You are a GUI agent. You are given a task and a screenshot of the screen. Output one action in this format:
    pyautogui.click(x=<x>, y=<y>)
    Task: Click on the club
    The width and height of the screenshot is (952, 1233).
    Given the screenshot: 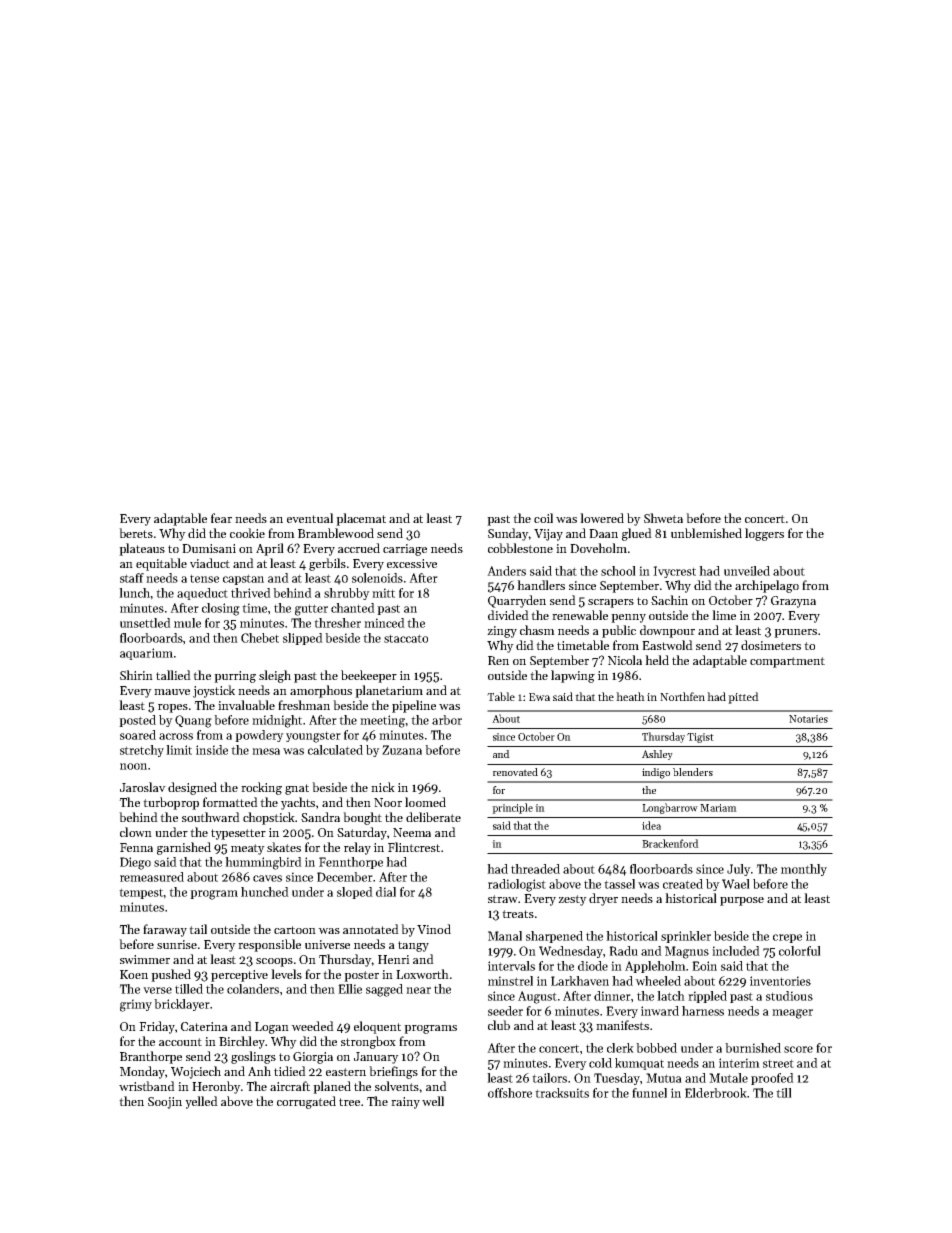 What is the action you would take?
    pyautogui.click(x=499, y=1025)
